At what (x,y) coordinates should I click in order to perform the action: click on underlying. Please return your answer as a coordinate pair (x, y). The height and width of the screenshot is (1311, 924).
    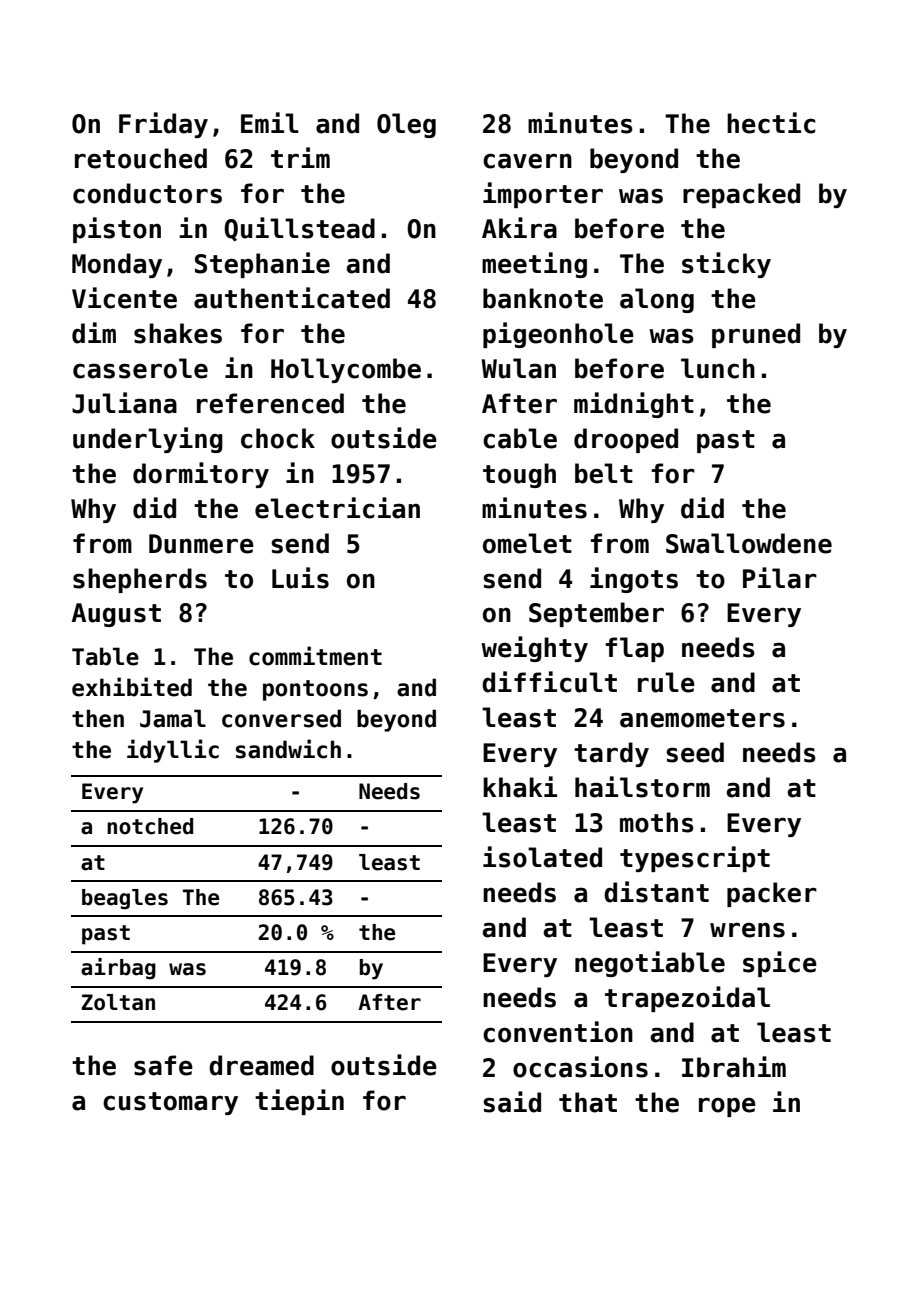
    Looking at the image, I should click on (148, 440).
